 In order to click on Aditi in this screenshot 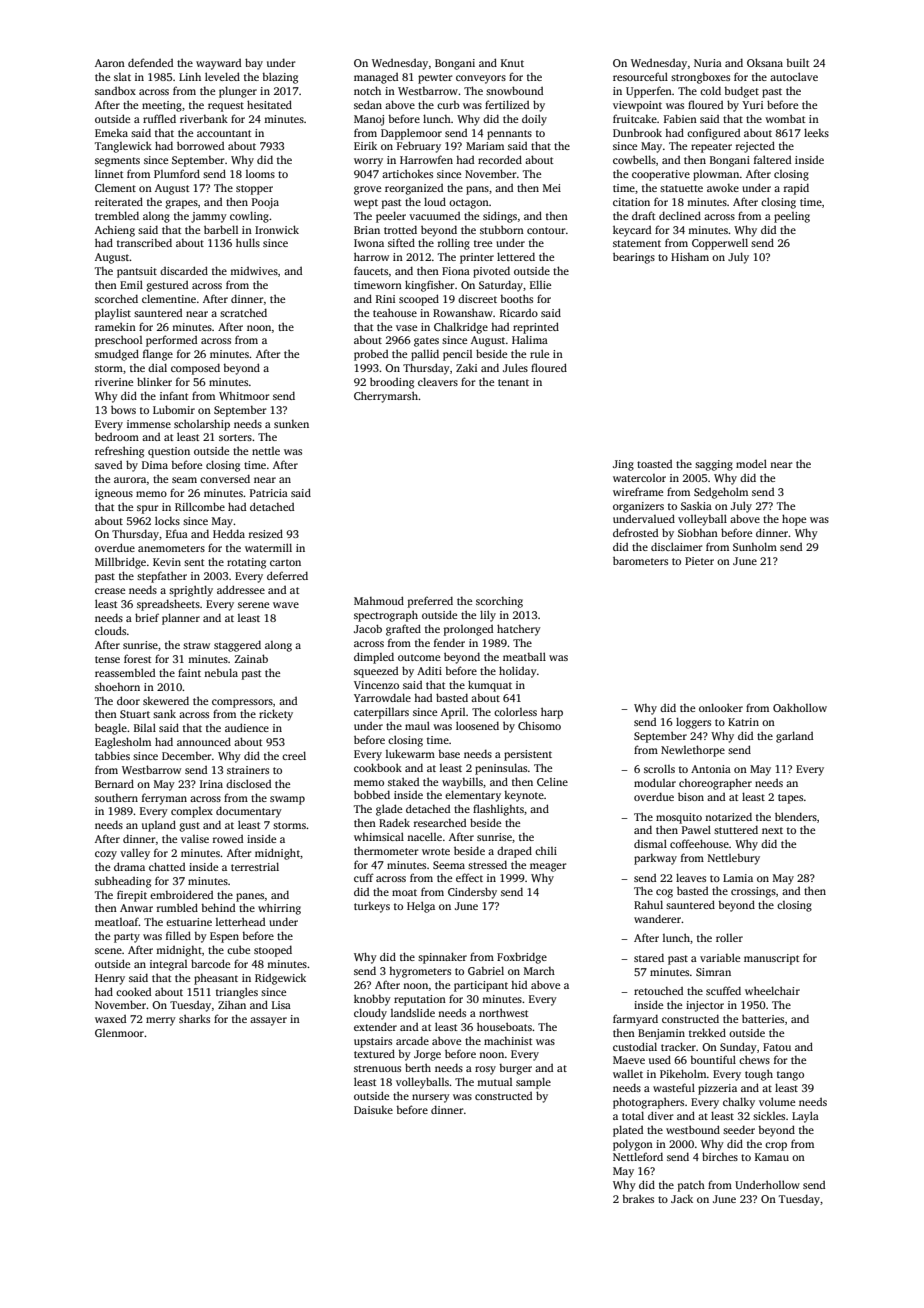, I will do `click(429, 670)`.
